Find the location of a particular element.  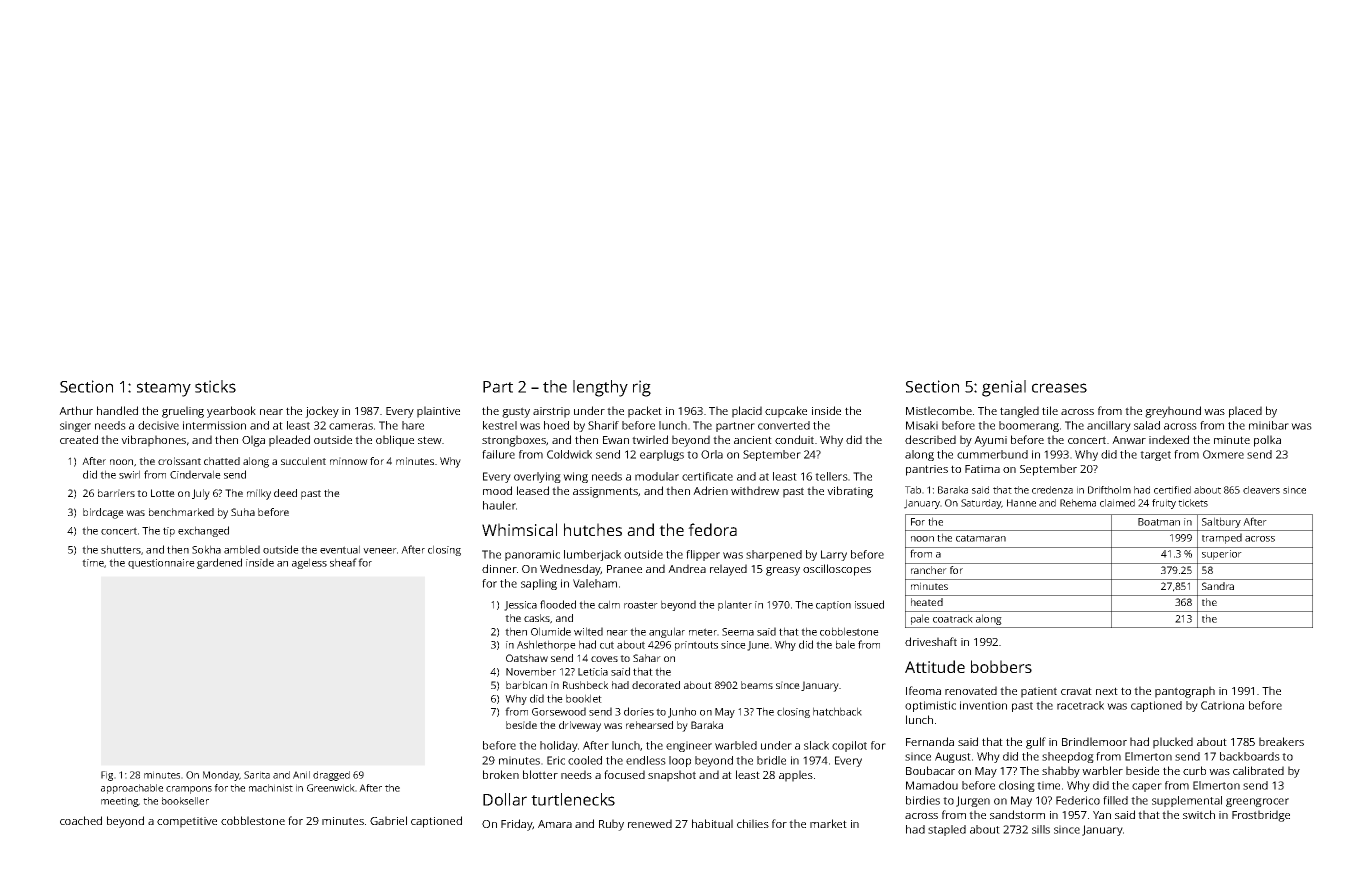

coached is located at coordinates (81, 820).
